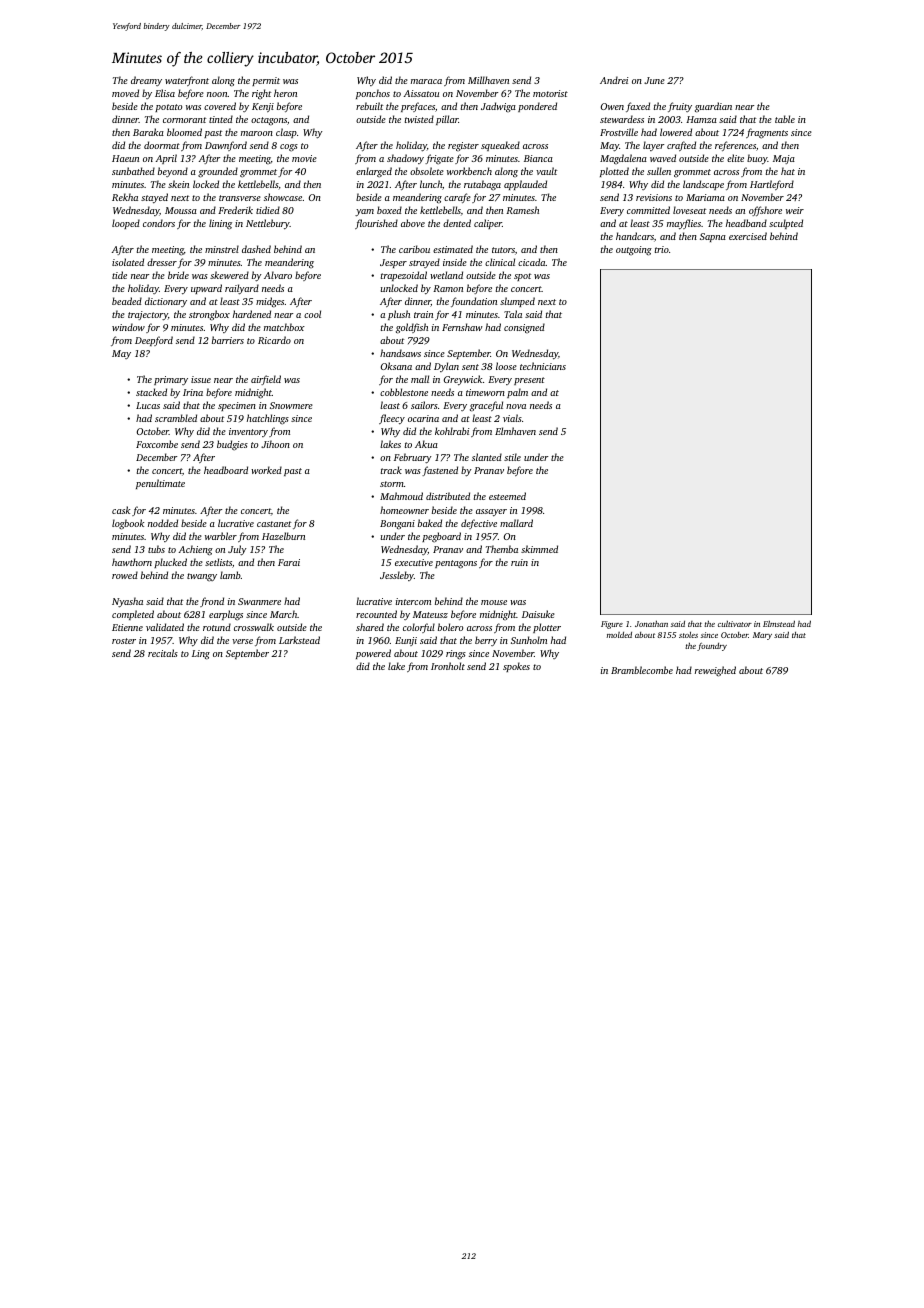 Image resolution: width=924 pixels, height=1308 pixels. What do you see at coordinates (163, 653) in the screenshot?
I see `recitals` at bounding box center [163, 653].
